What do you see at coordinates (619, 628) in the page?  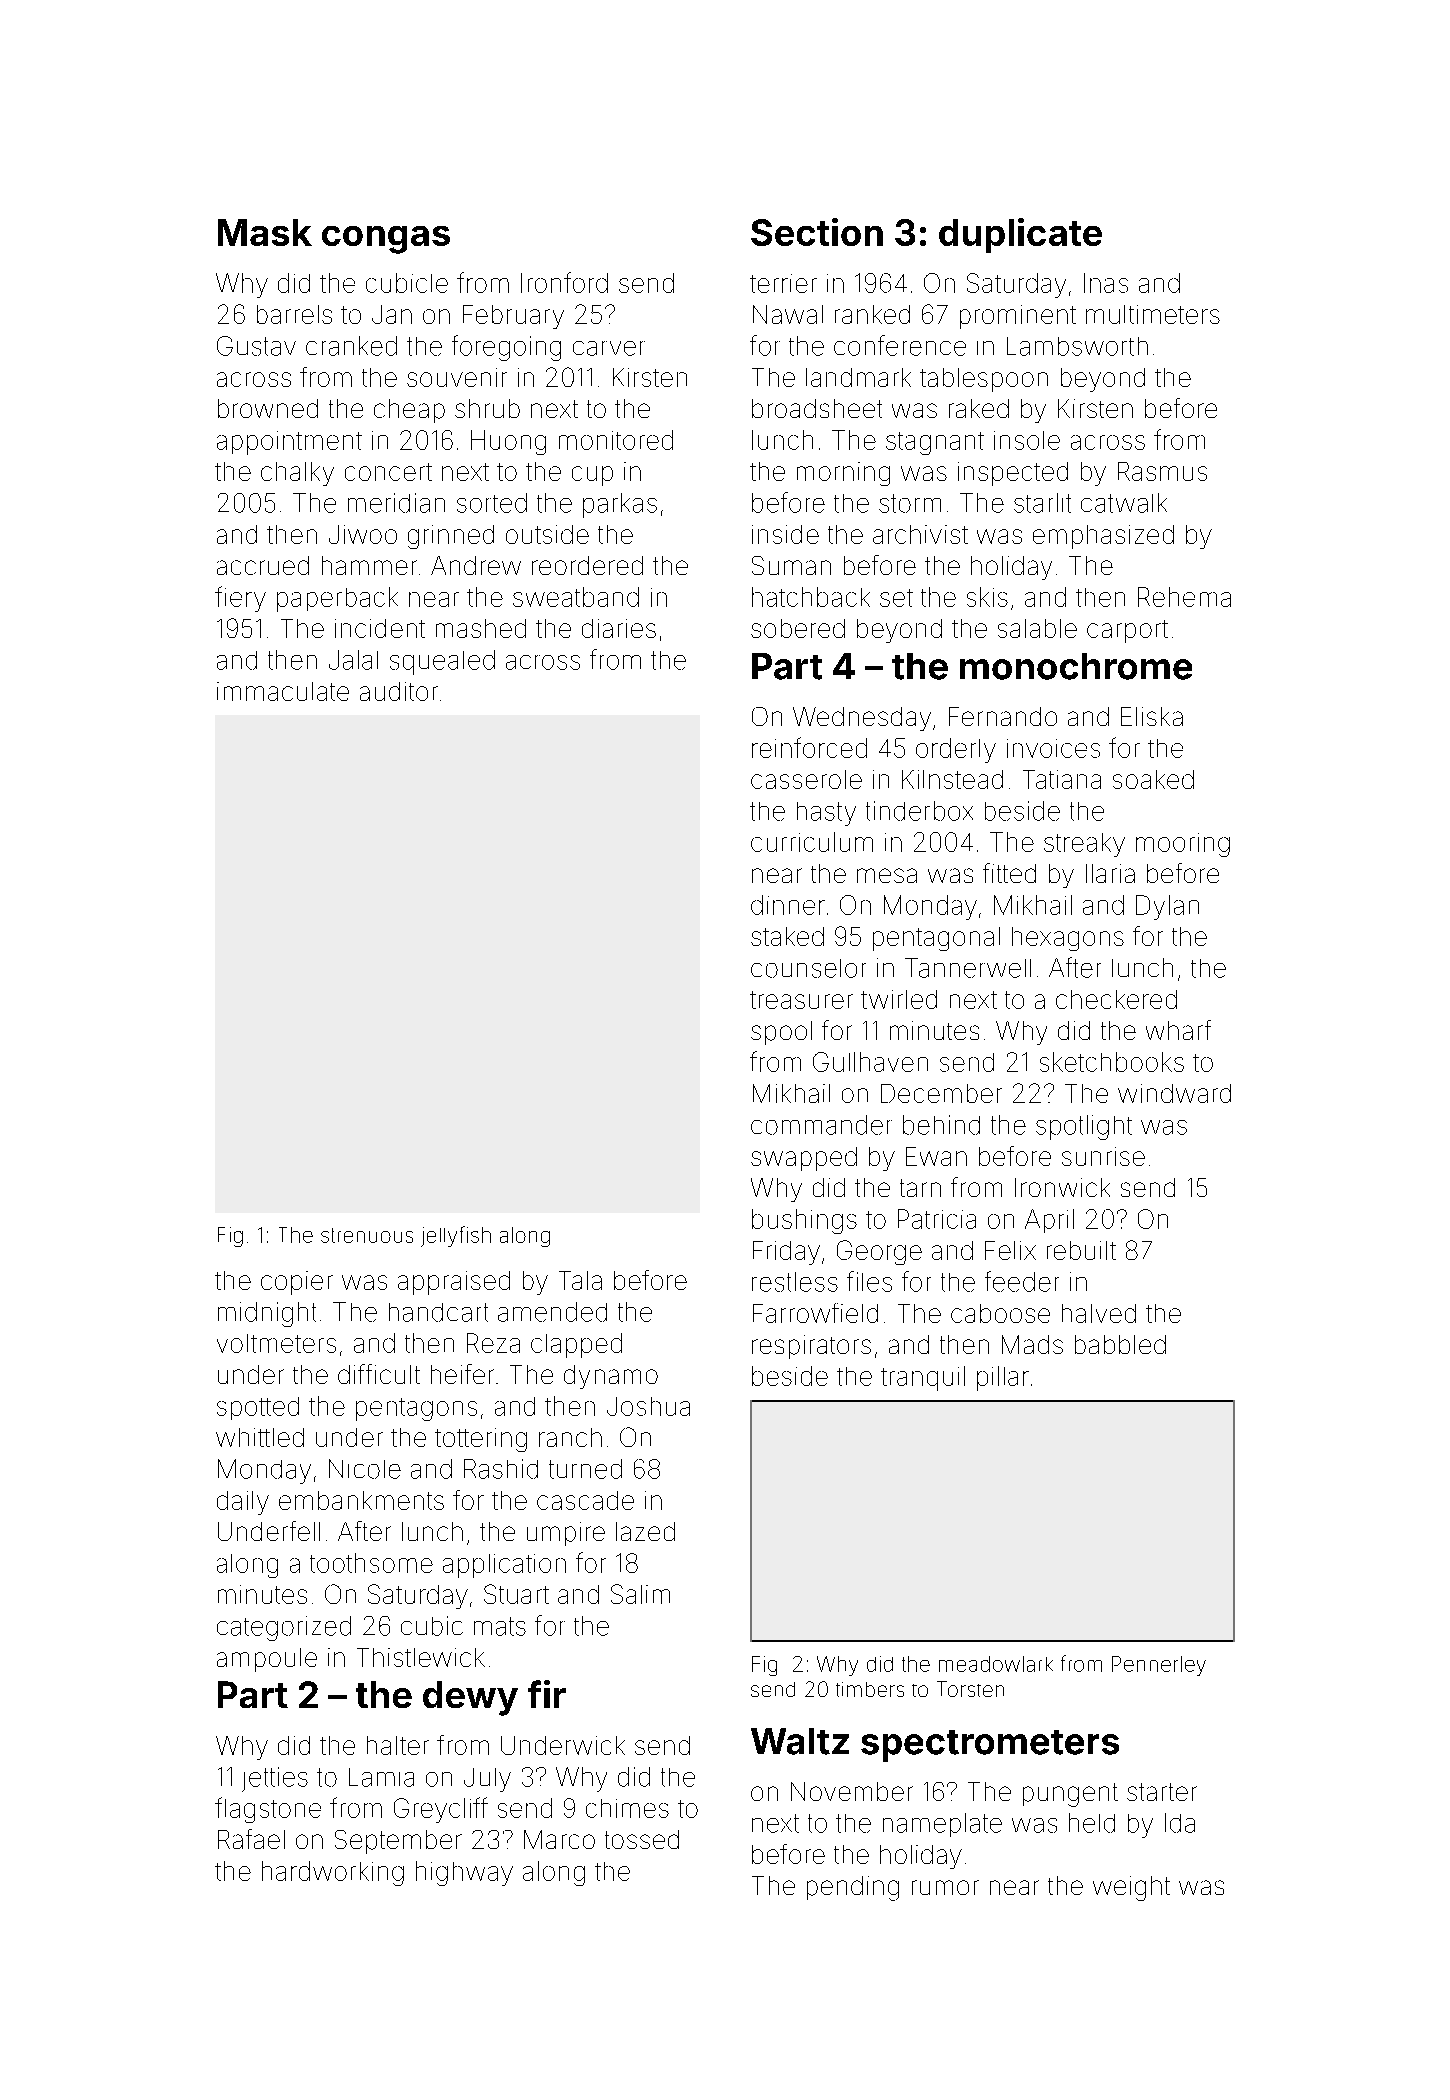 I see `diaries` at bounding box center [619, 628].
